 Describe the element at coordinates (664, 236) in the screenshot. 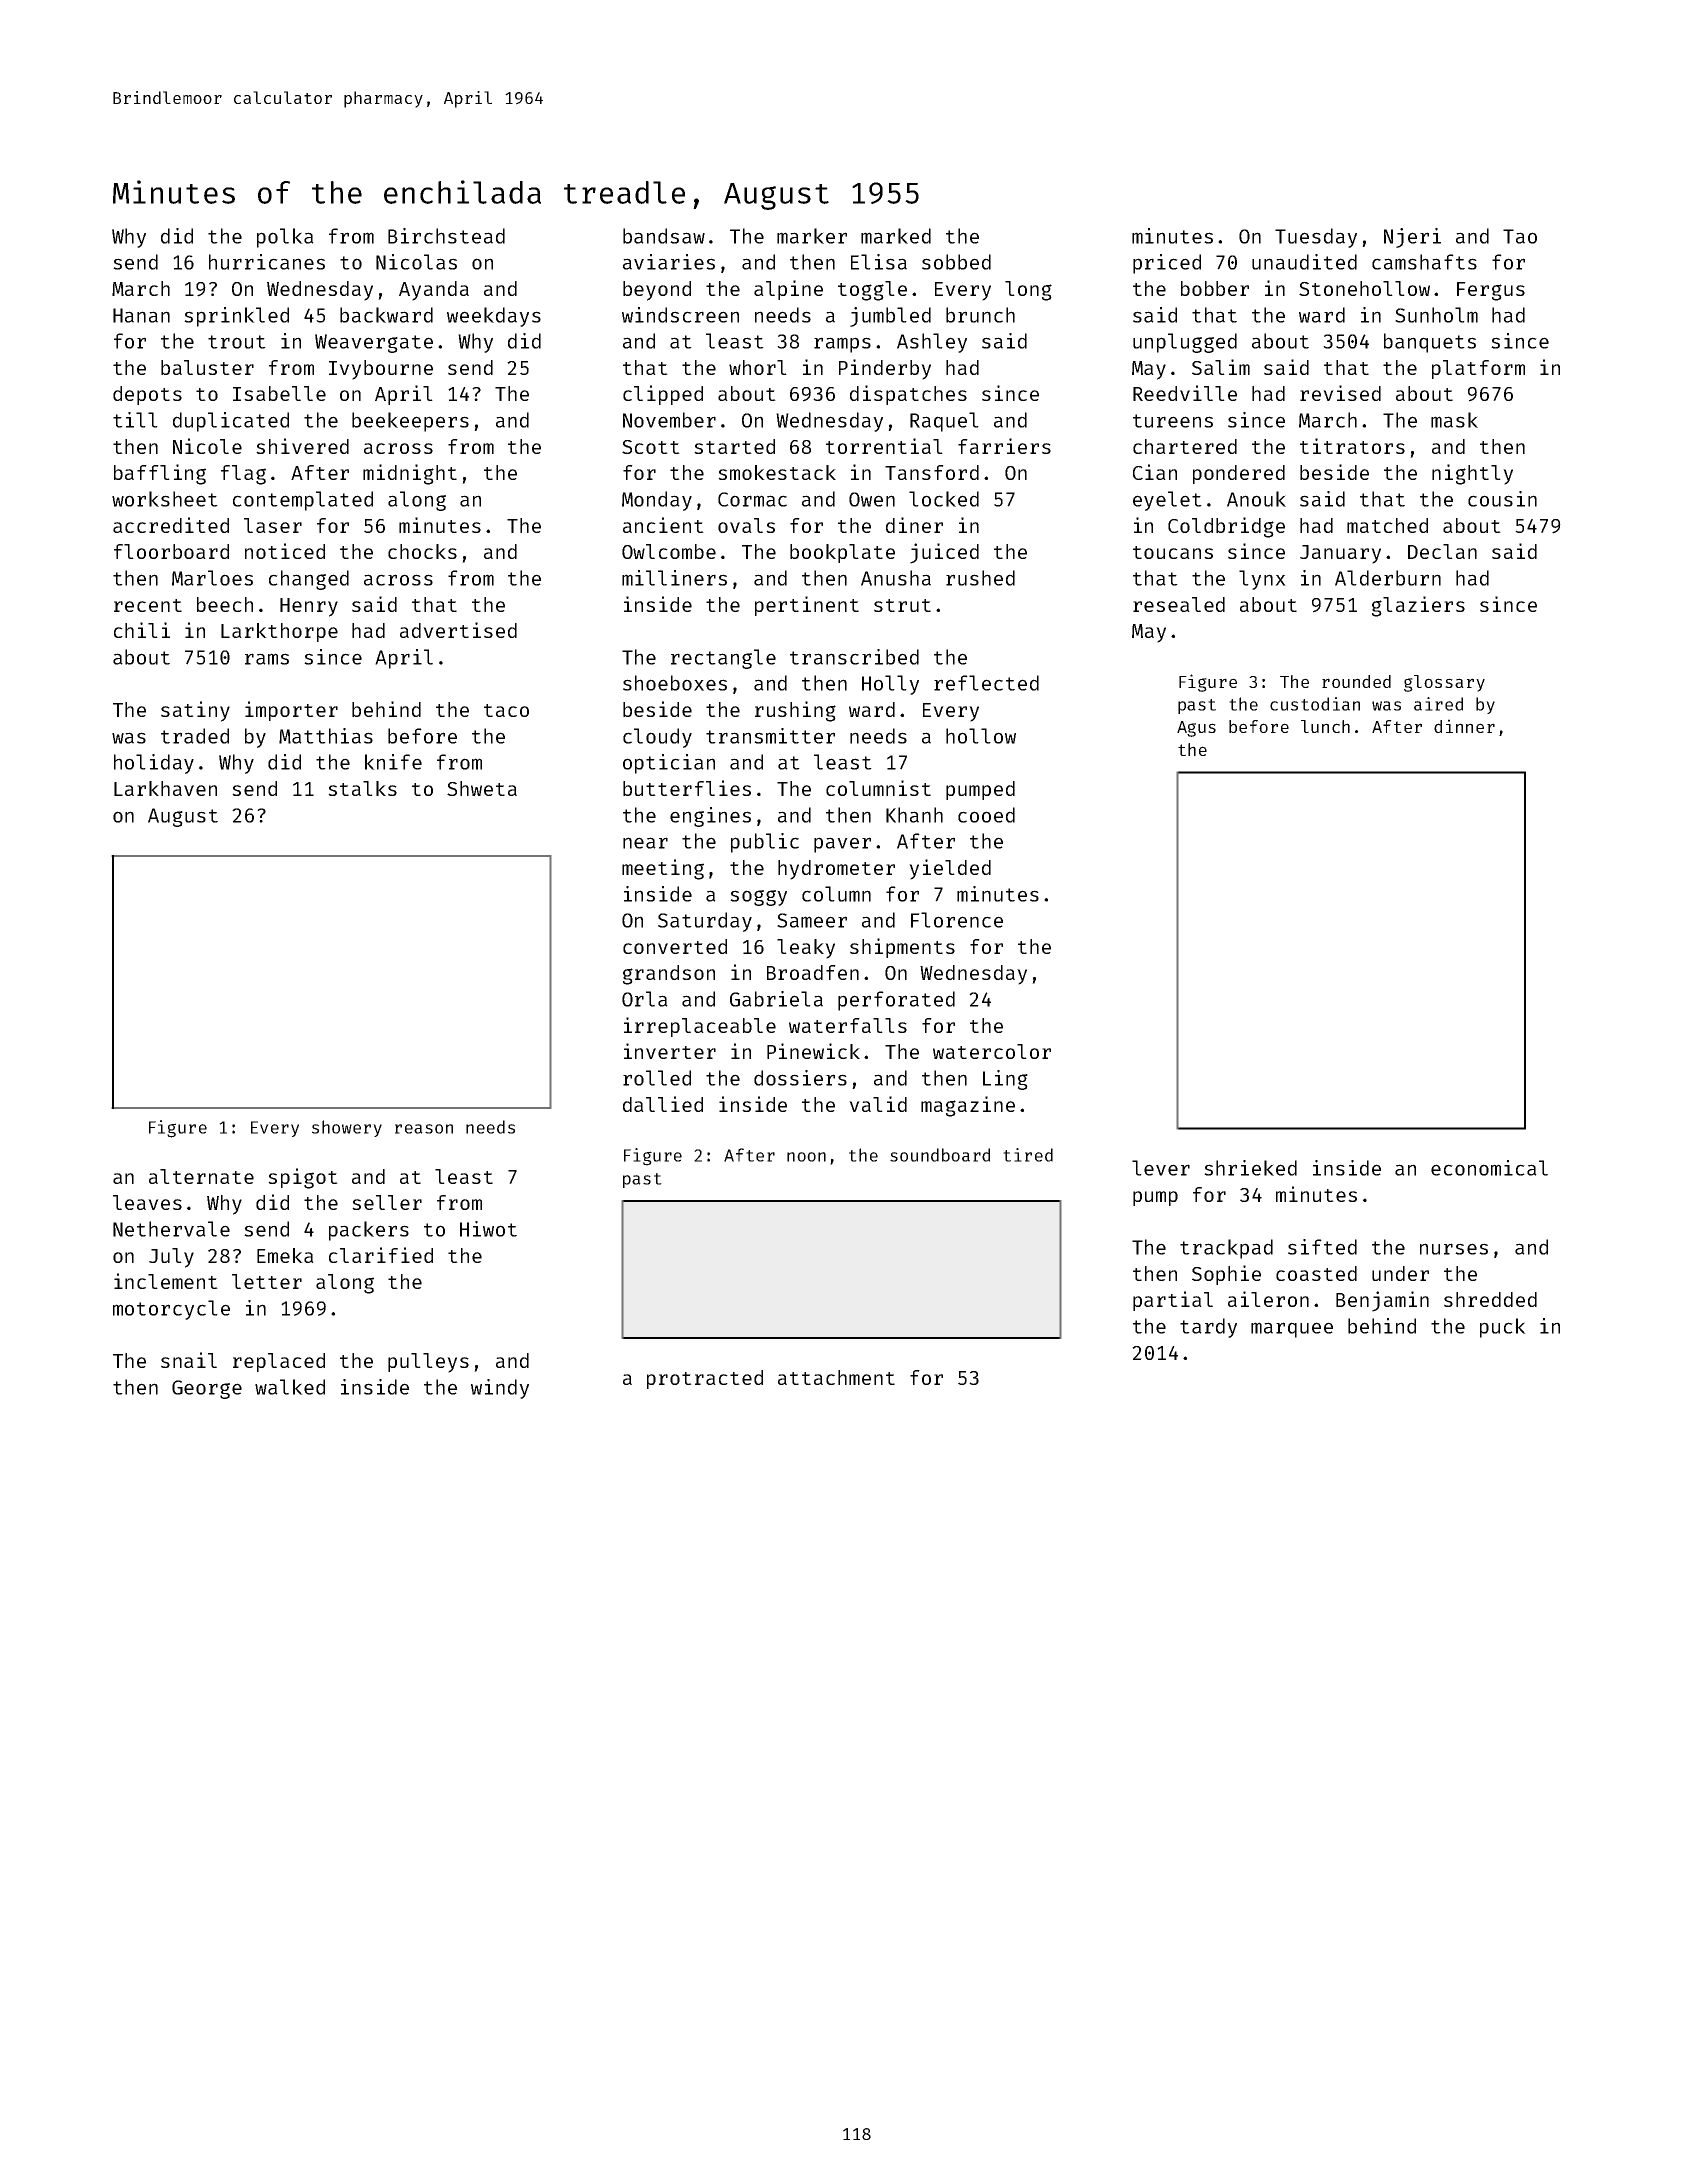

I see `bandsaw` at that location.
